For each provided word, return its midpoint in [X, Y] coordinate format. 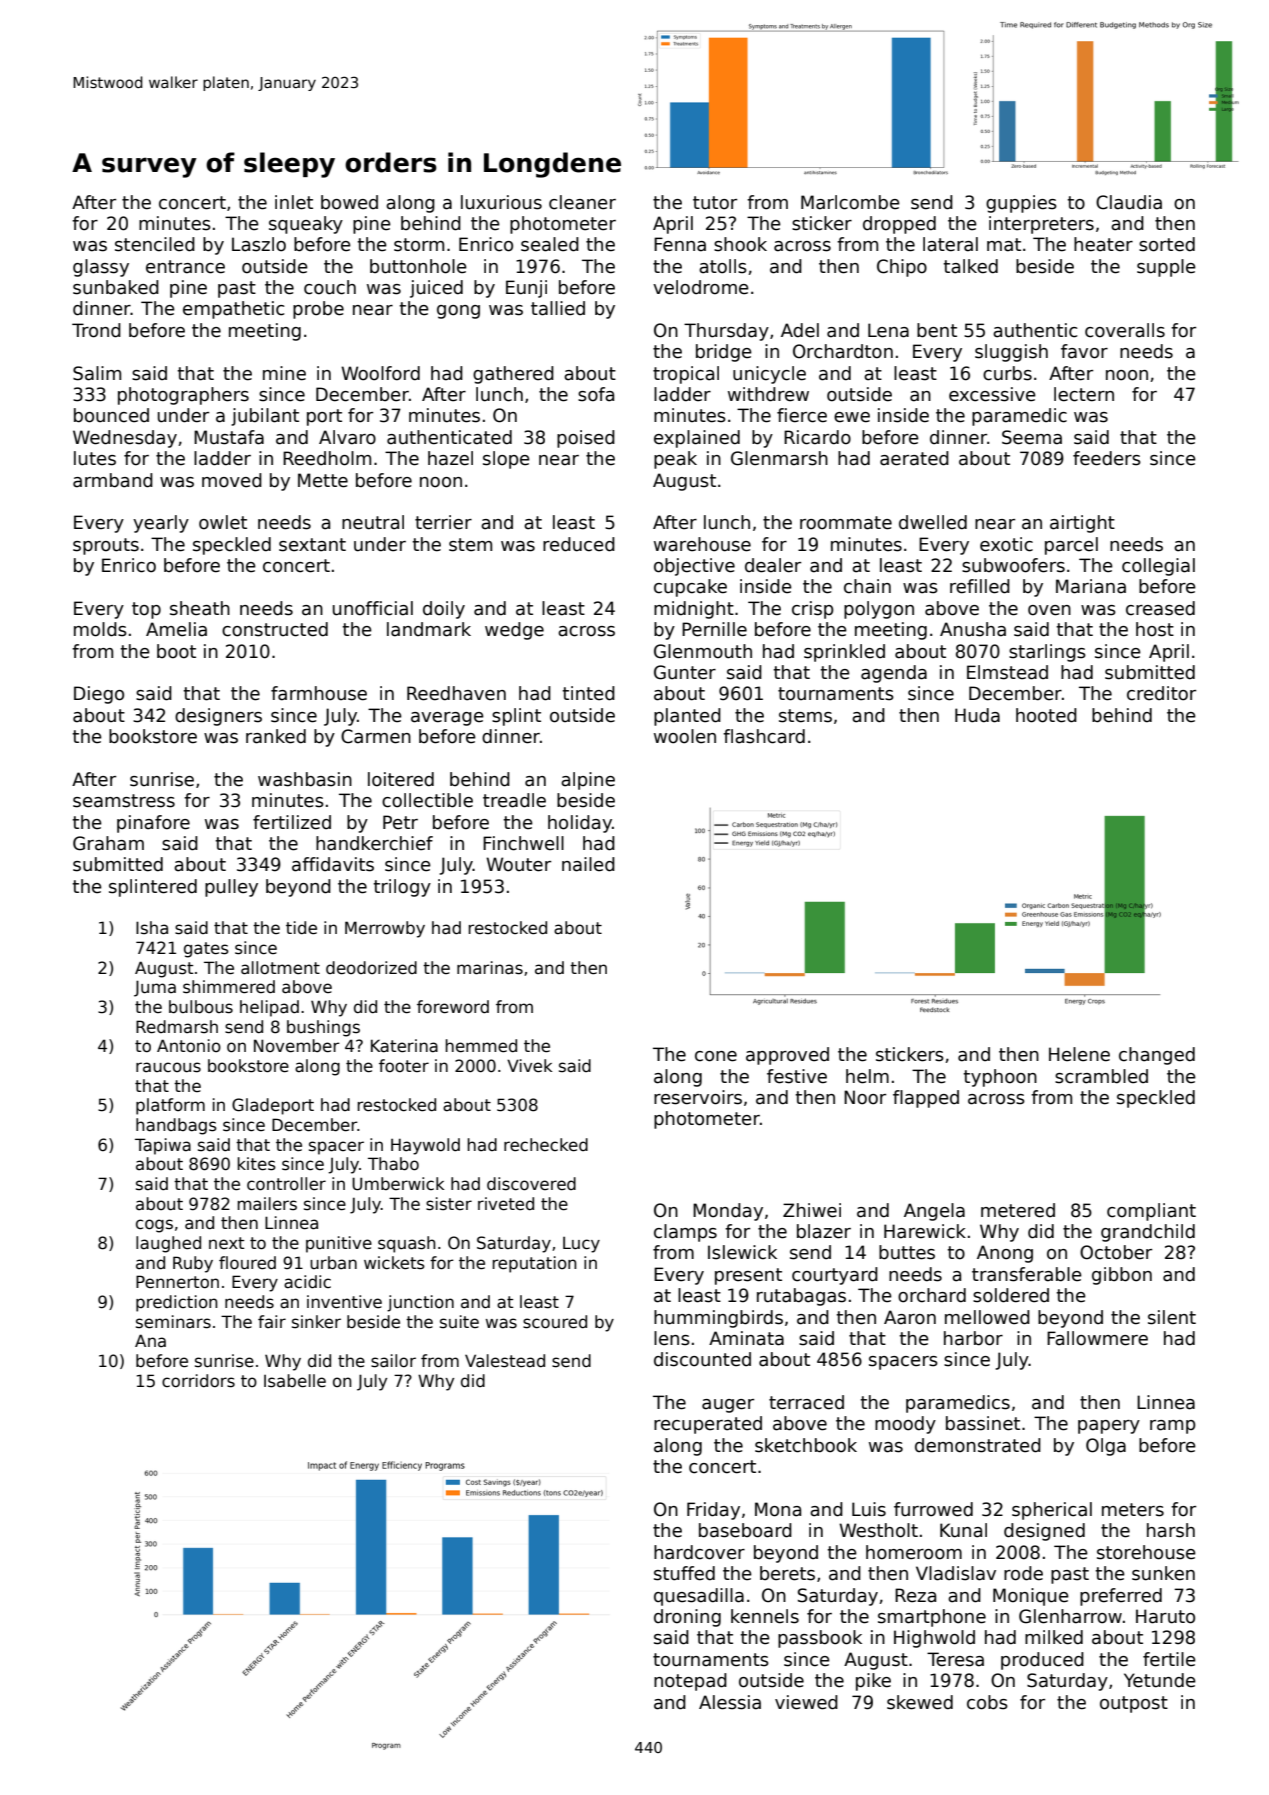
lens [672, 1338]
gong [458, 312]
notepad [690, 1682]
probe [318, 310]
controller [286, 1184]
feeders [1107, 458]
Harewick [925, 1231]
